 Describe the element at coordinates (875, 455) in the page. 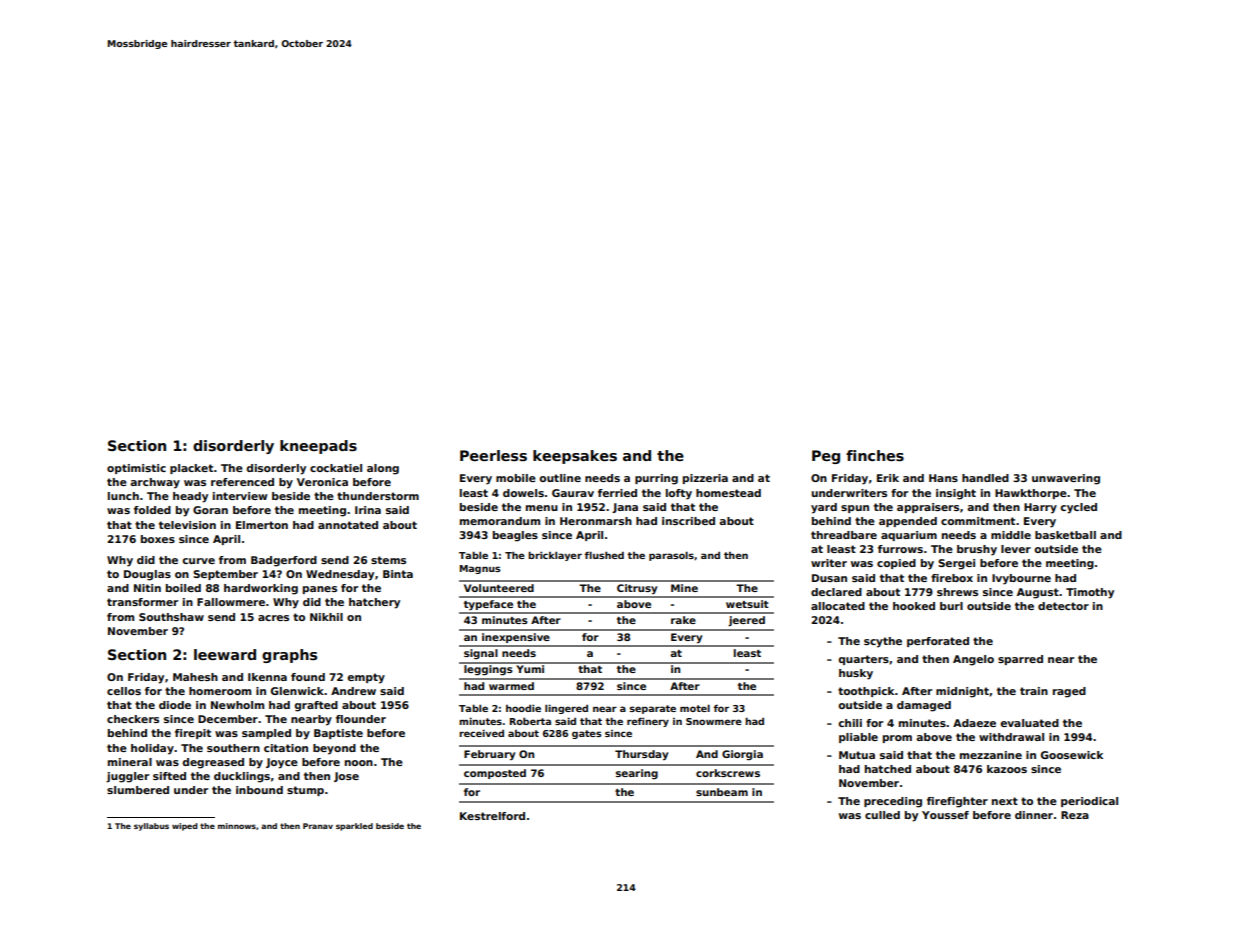

I see `finches` at that location.
